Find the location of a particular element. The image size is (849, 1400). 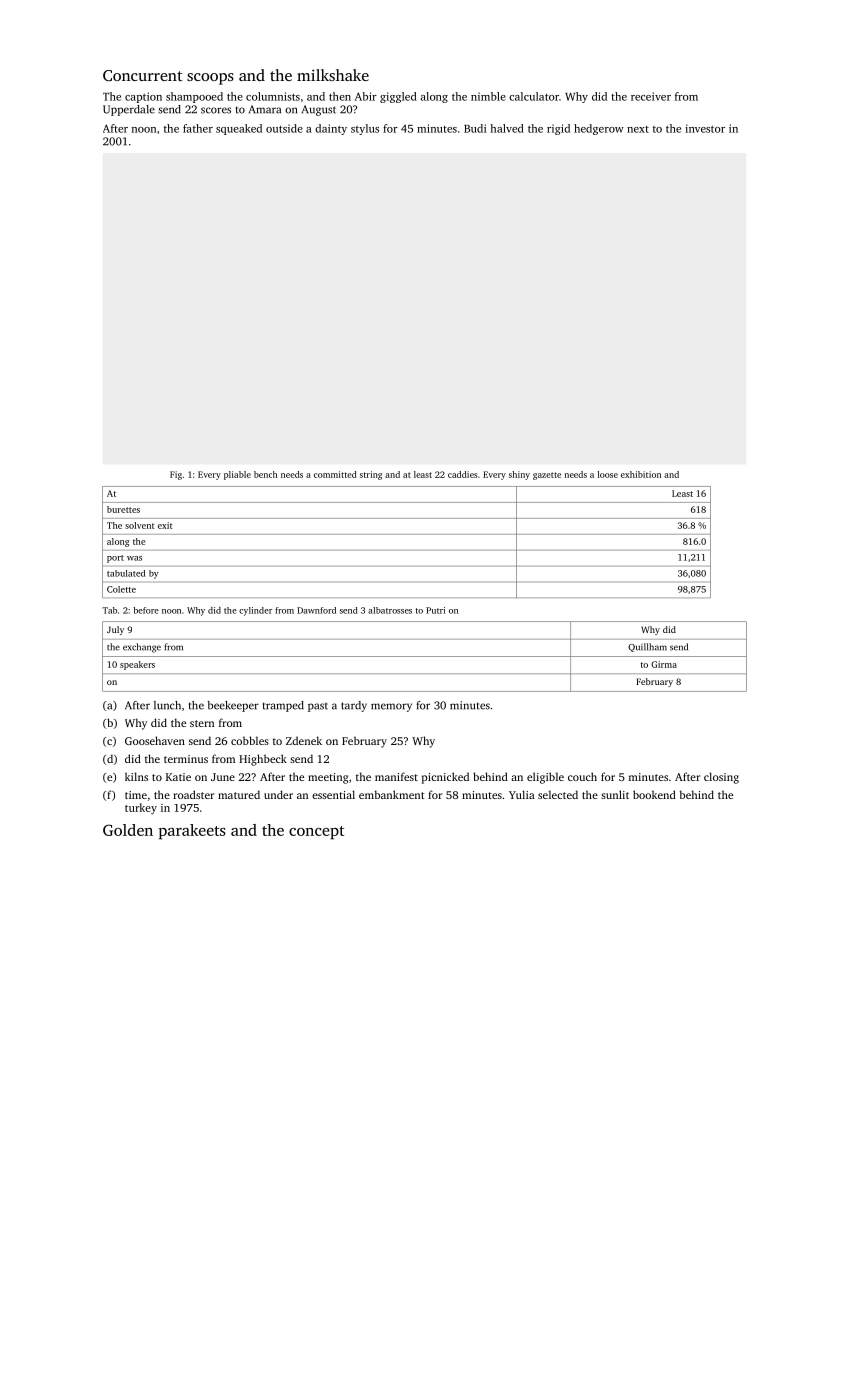

bookend is located at coordinates (654, 794).
